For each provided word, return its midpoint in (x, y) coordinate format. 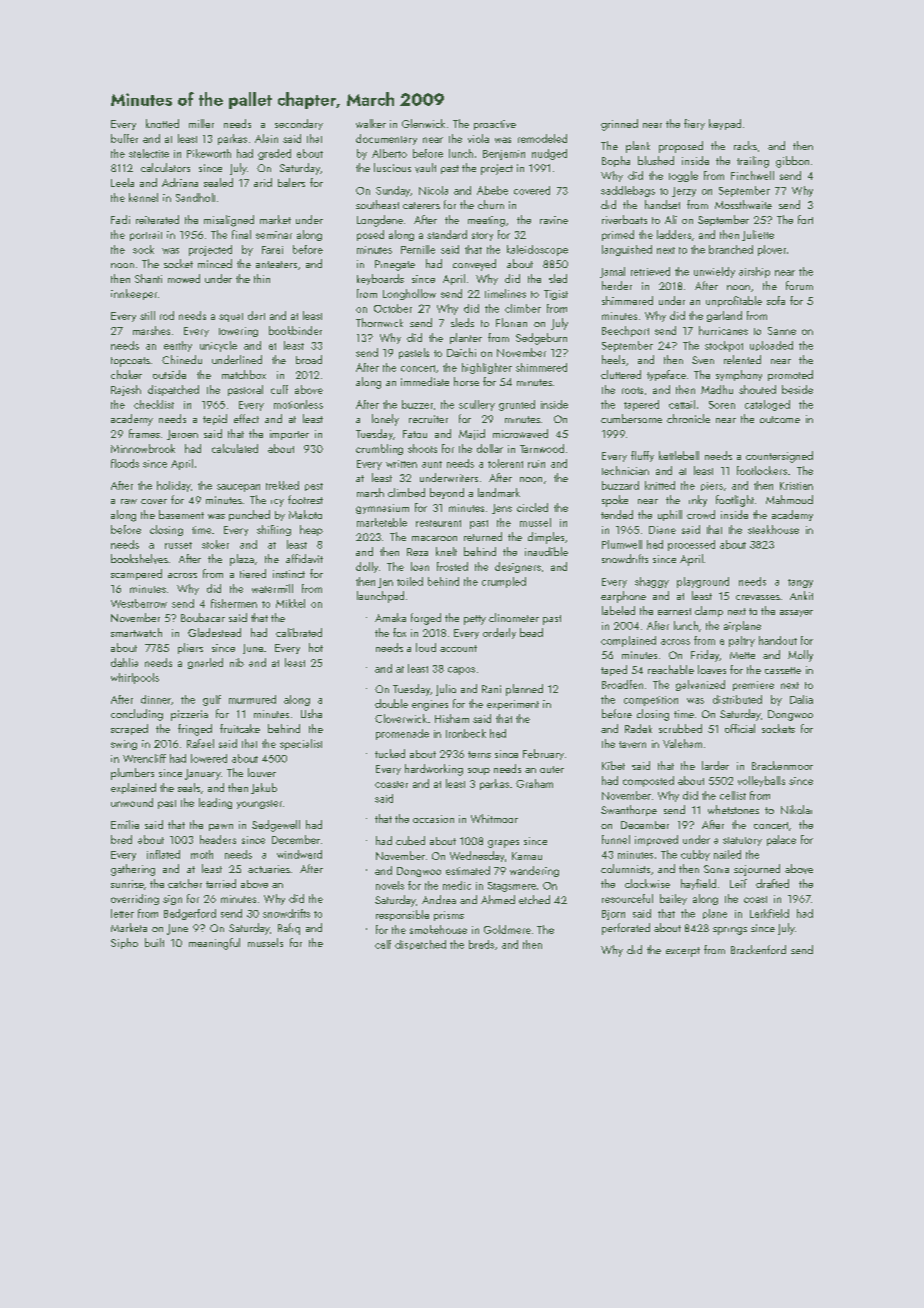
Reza (417, 552)
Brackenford (758, 949)
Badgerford (190, 914)
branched (731, 249)
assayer (796, 613)
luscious (392, 167)
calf (383, 944)
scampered (136, 574)
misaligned (229, 221)
